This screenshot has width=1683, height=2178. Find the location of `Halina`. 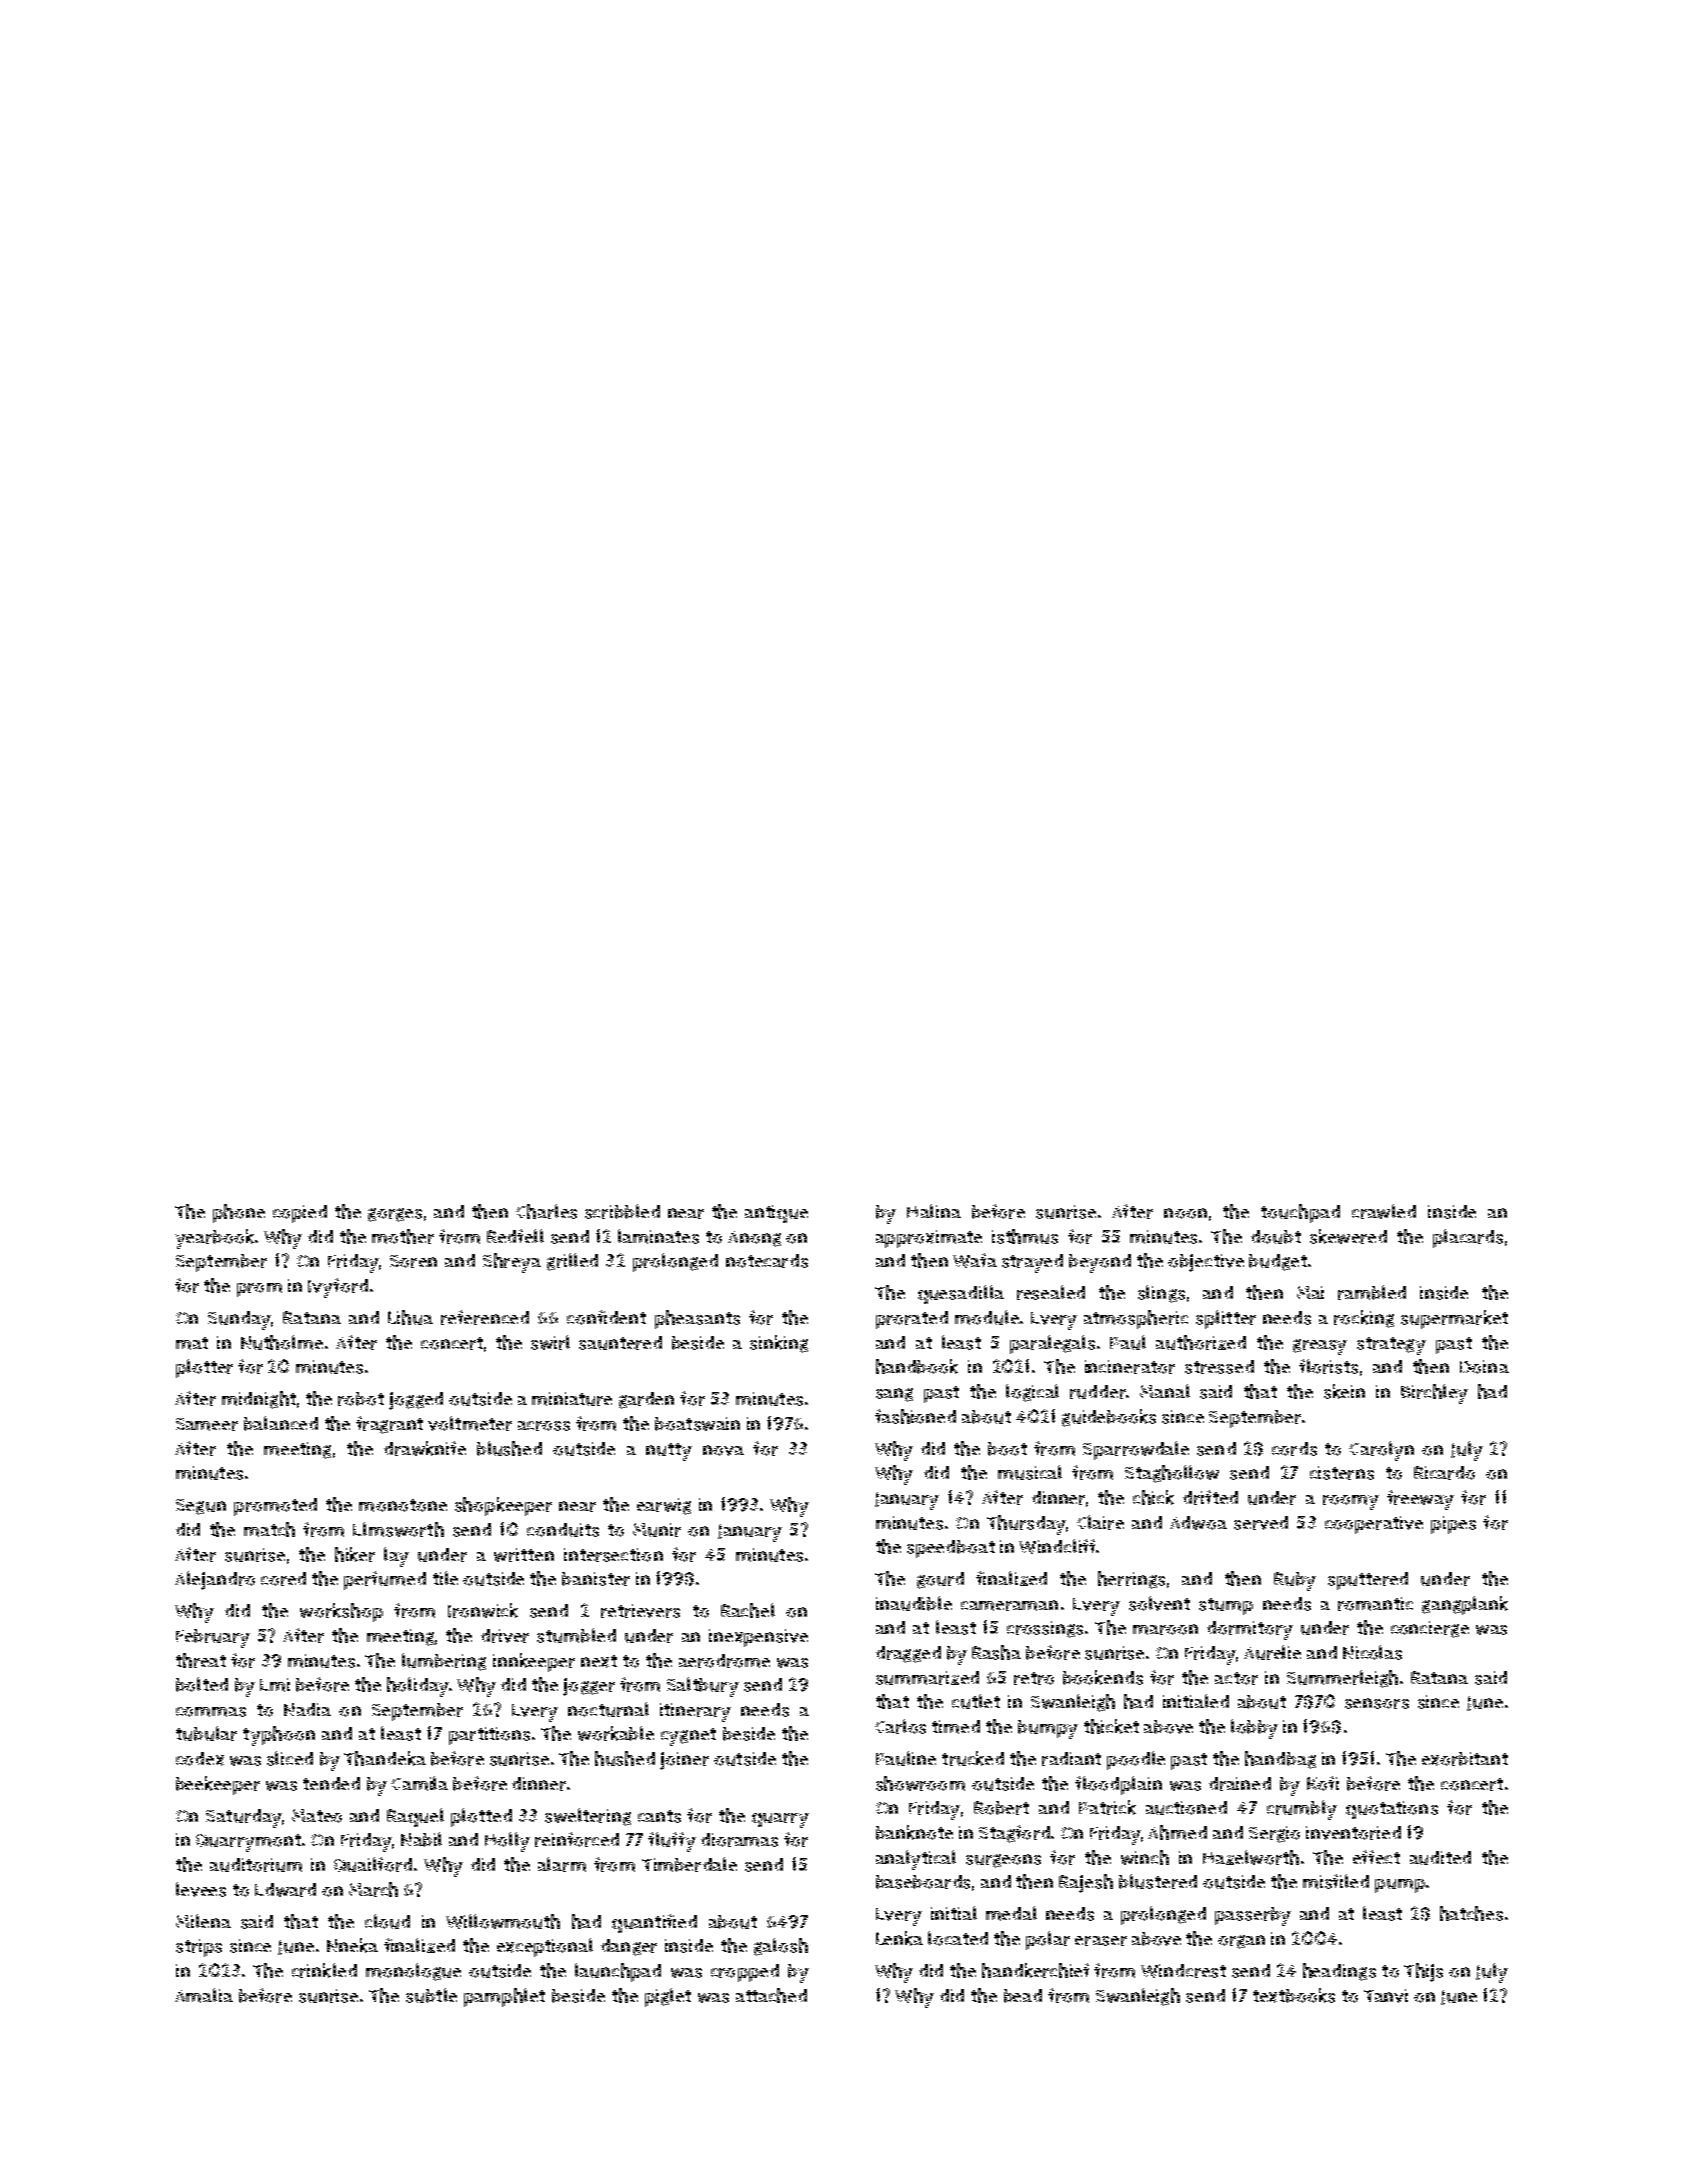

Halina is located at coordinates (934, 1211).
